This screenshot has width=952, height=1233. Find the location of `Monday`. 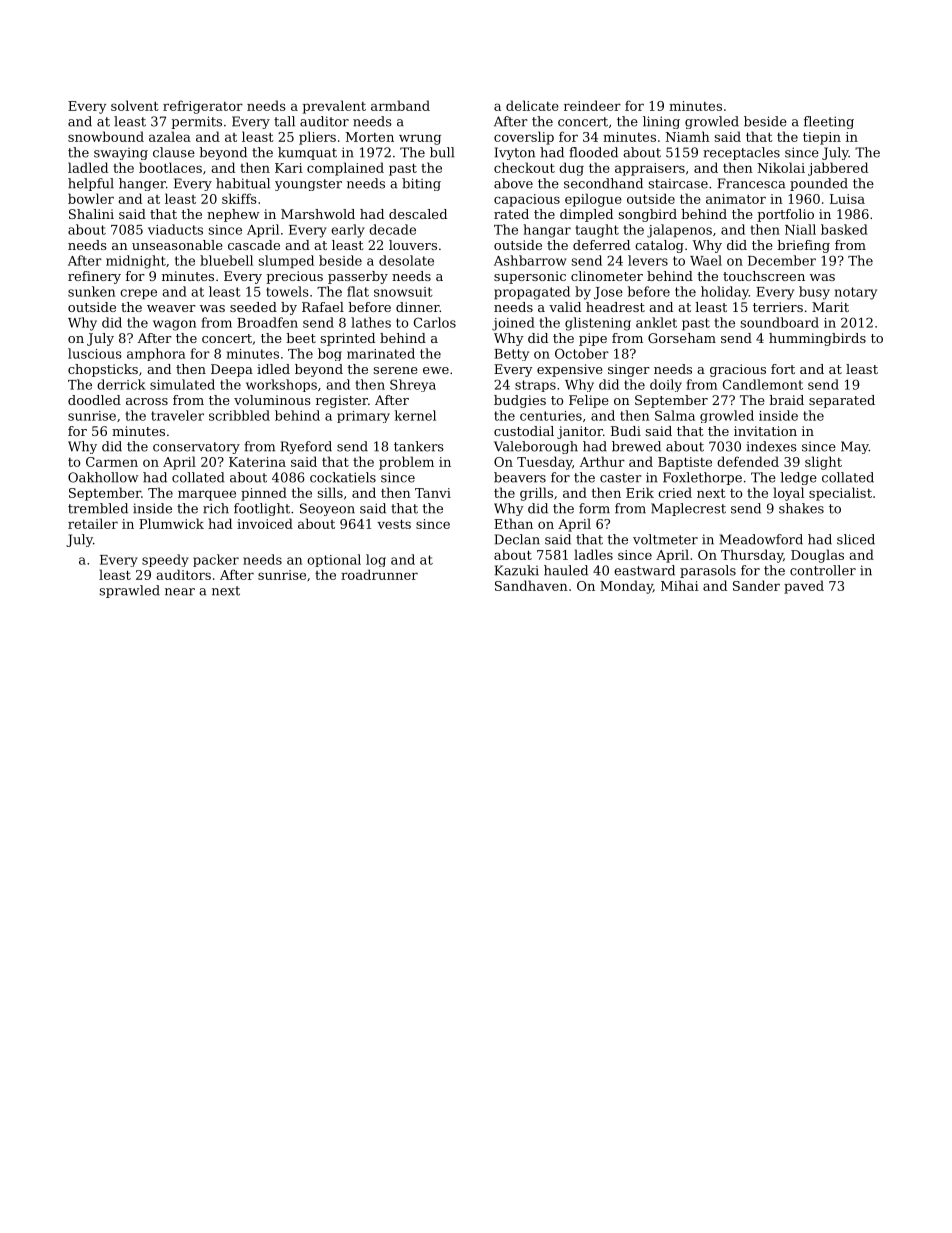

Monday is located at coordinates (626, 587).
